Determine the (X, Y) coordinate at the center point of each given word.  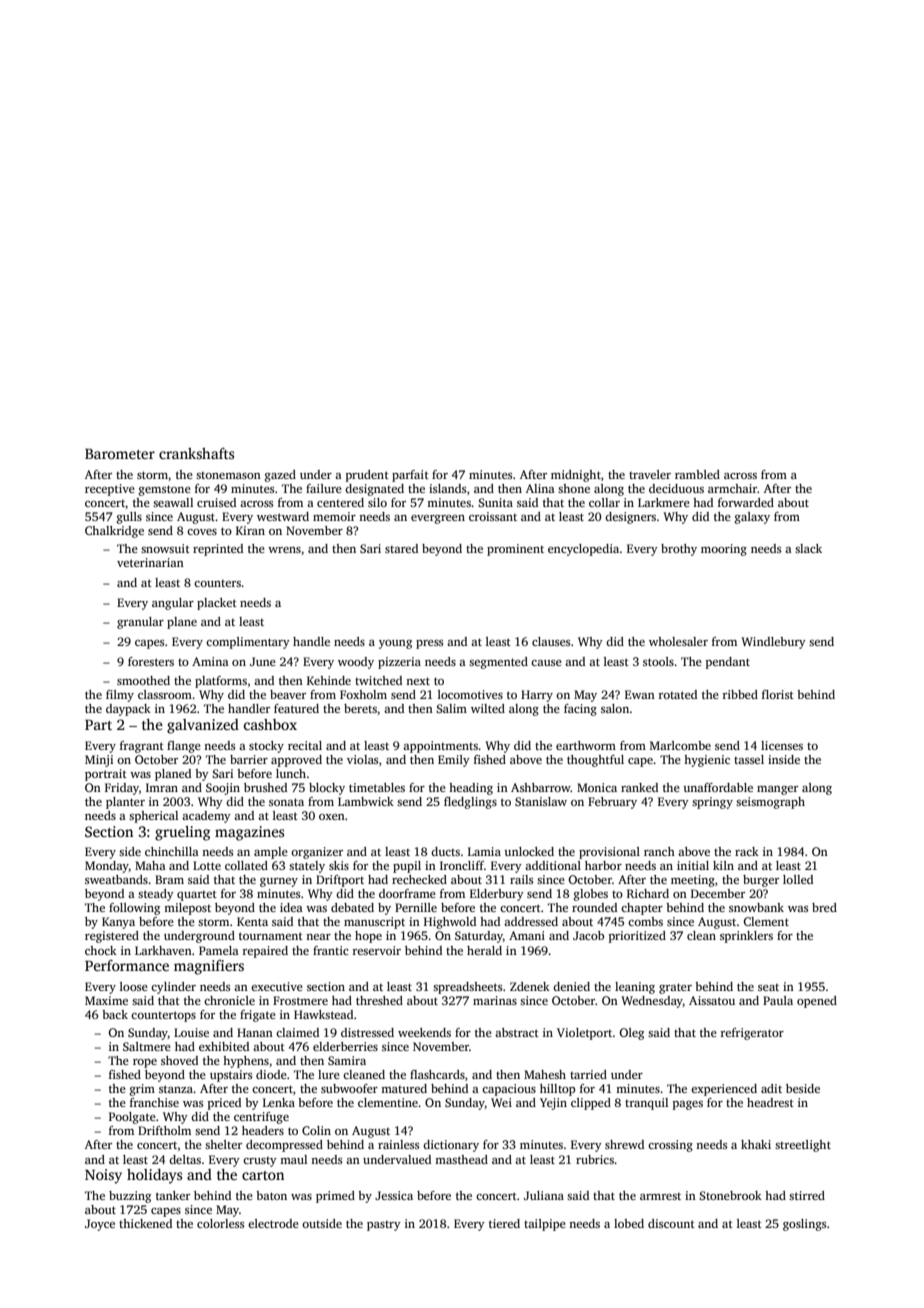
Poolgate (132, 1118)
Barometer (120, 454)
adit (771, 1088)
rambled (697, 474)
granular (140, 623)
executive (277, 986)
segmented (498, 663)
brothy (679, 550)
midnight (576, 476)
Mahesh (545, 1074)
